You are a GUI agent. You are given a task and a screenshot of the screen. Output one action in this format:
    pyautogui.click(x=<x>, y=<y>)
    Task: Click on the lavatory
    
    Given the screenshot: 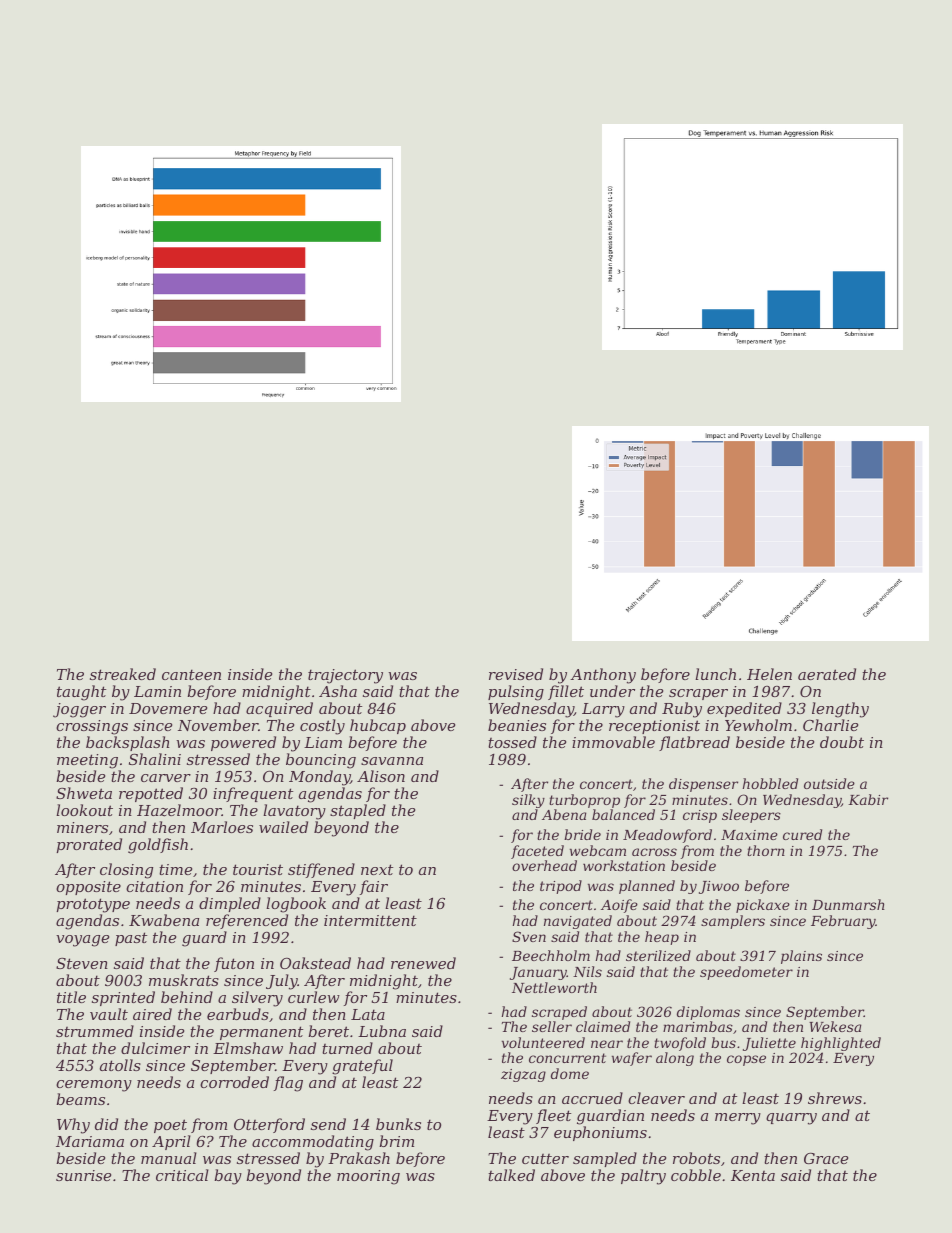 What is the action you would take?
    pyautogui.click(x=294, y=812)
